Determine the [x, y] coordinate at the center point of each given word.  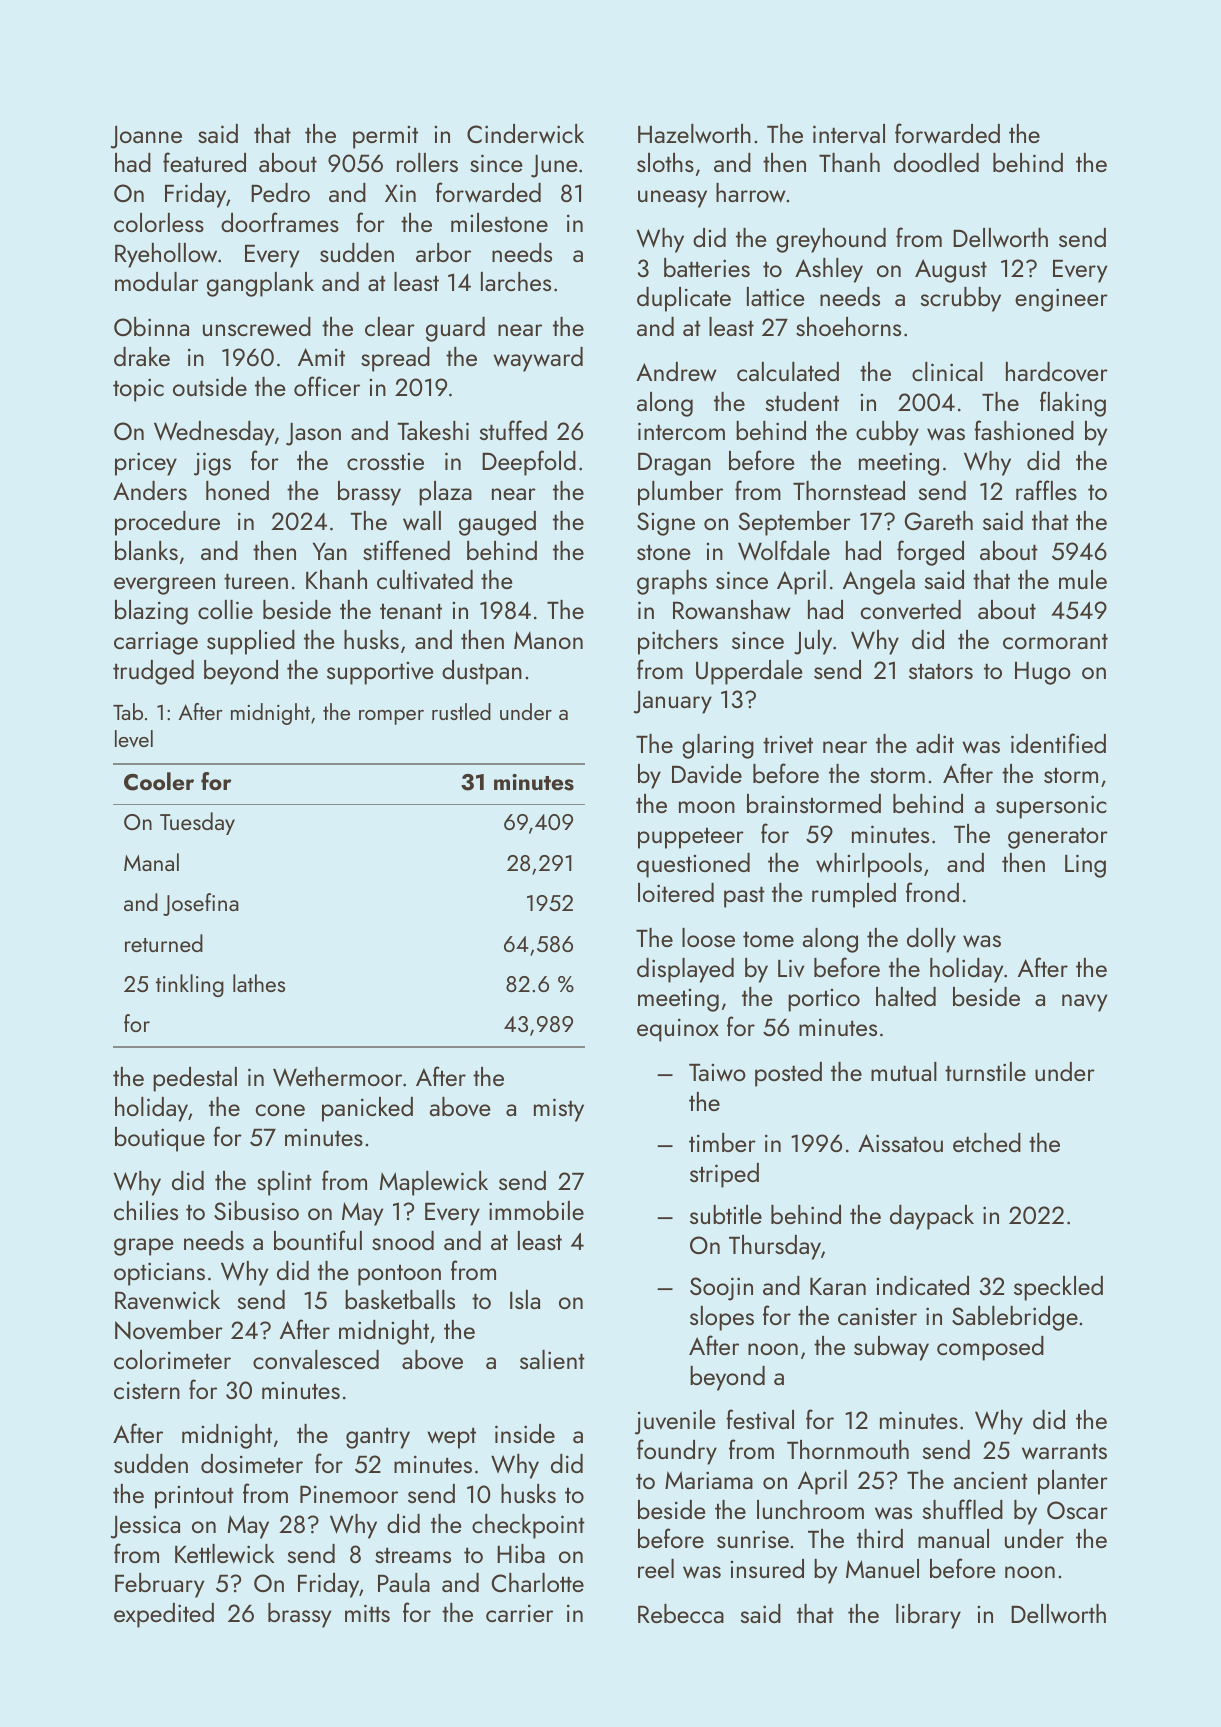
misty [559, 1110]
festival [760, 1419]
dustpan [482, 672]
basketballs [400, 1299]
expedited [164, 1615]
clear [390, 326]
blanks [146, 550]
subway [891, 1348]
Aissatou [900, 1143]
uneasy [672, 199]
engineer [1061, 300]
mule [1083, 579]
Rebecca [681, 1613]
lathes [259, 983]
